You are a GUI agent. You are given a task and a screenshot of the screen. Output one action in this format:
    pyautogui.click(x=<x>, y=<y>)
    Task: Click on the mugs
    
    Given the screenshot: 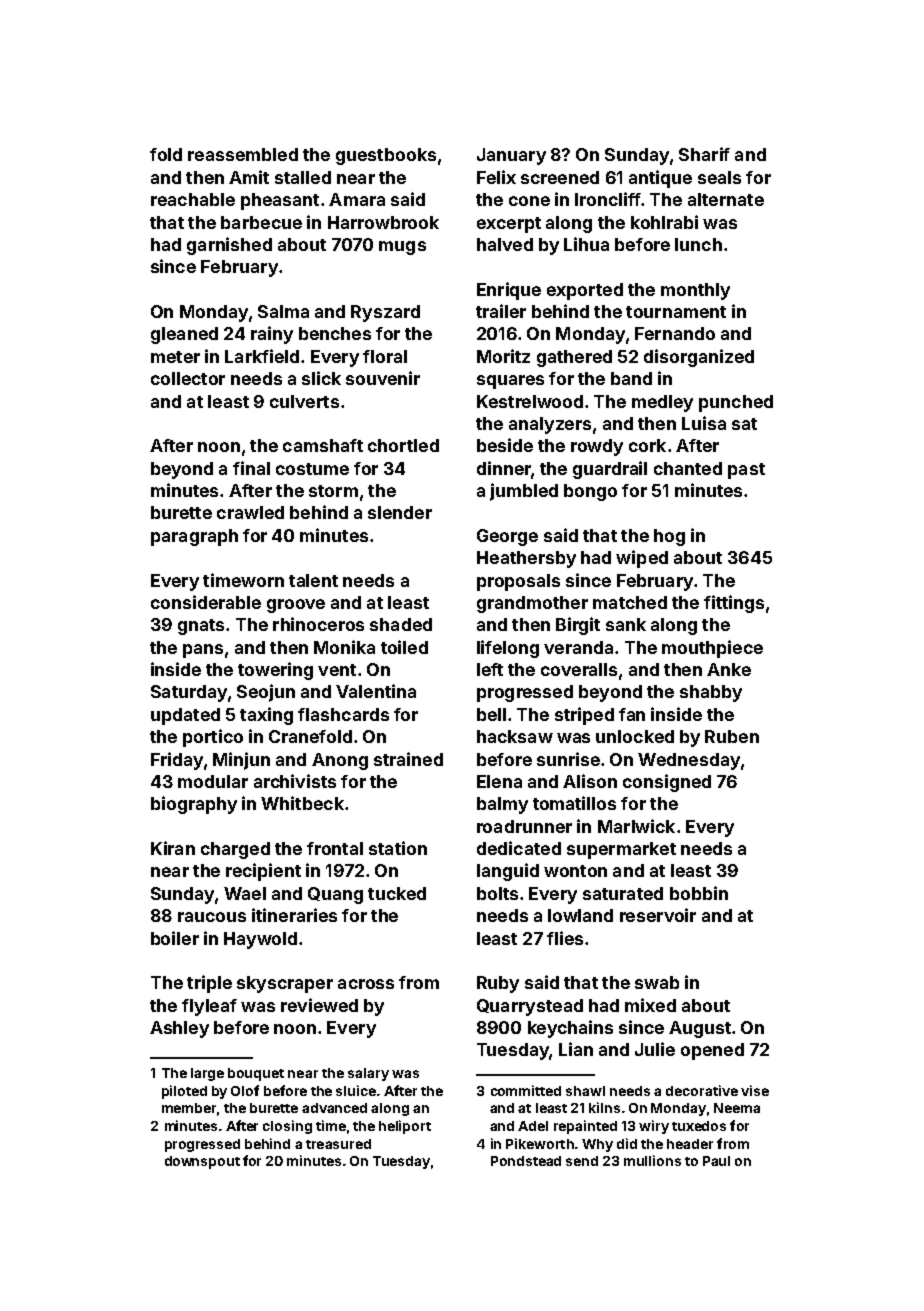 What is the action you would take?
    pyautogui.click(x=402, y=248)
